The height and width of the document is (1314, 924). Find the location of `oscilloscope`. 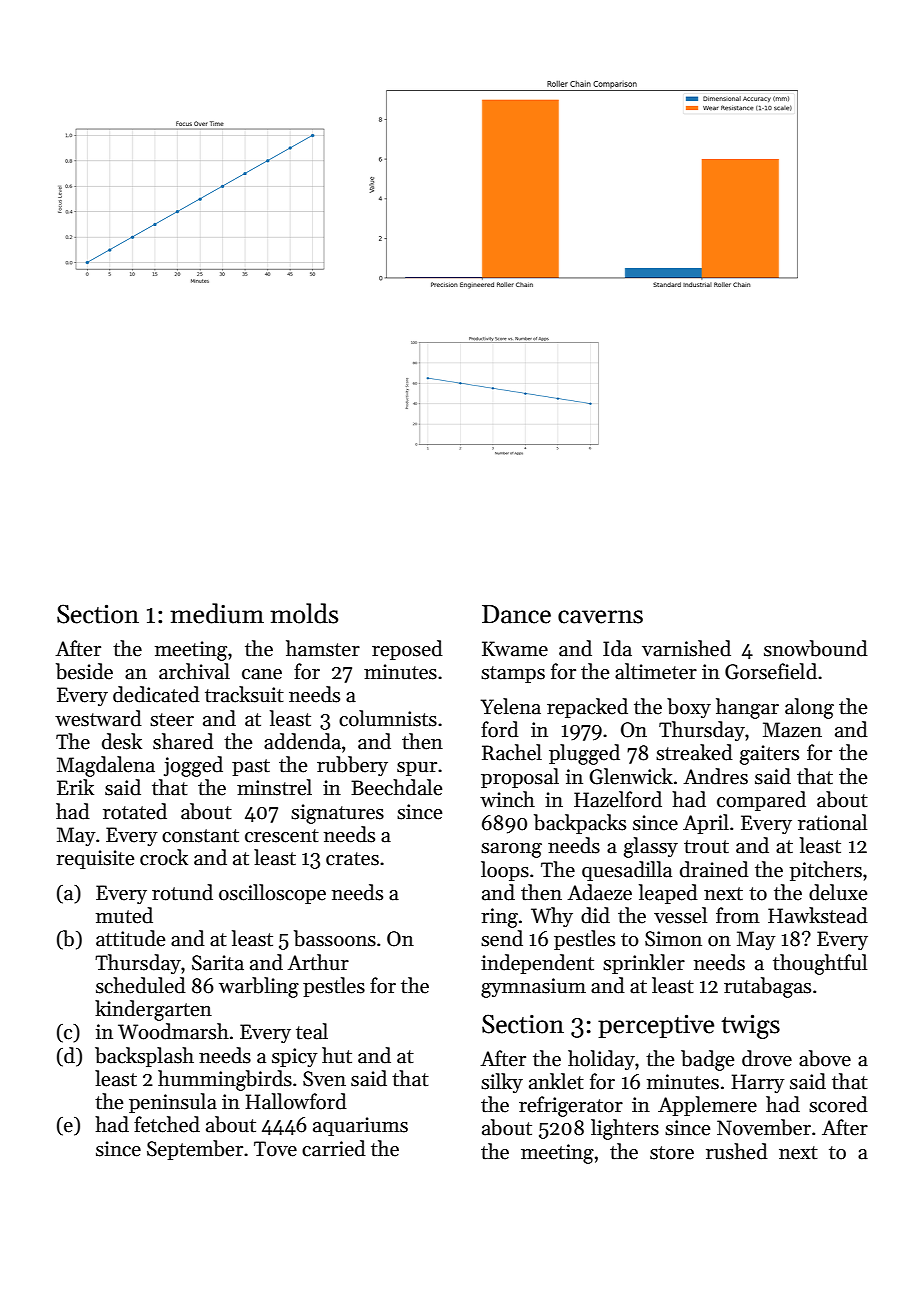

oscilloscope is located at coordinates (272, 894).
